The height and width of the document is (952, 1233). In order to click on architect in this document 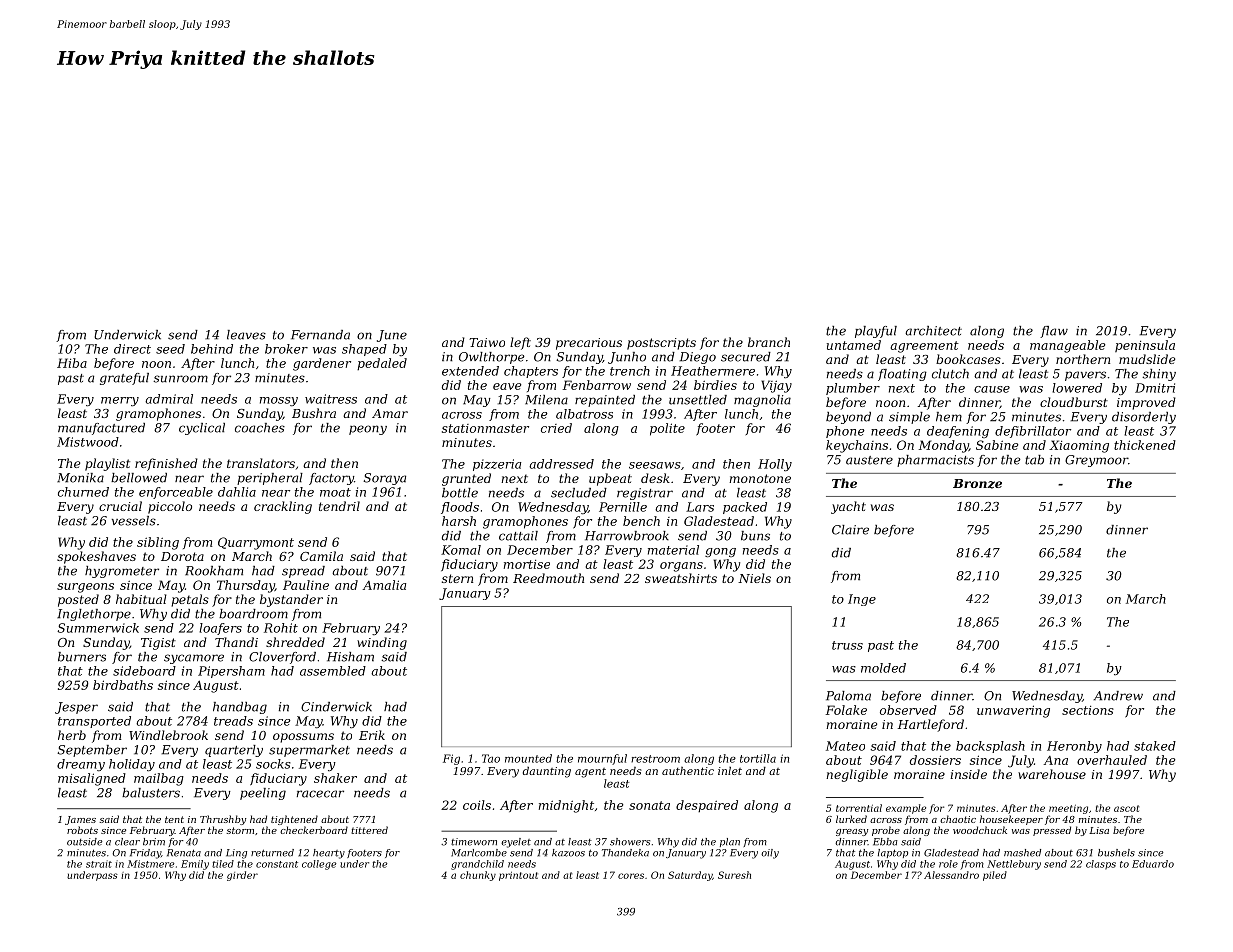, I will do `click(933, 331)`.
